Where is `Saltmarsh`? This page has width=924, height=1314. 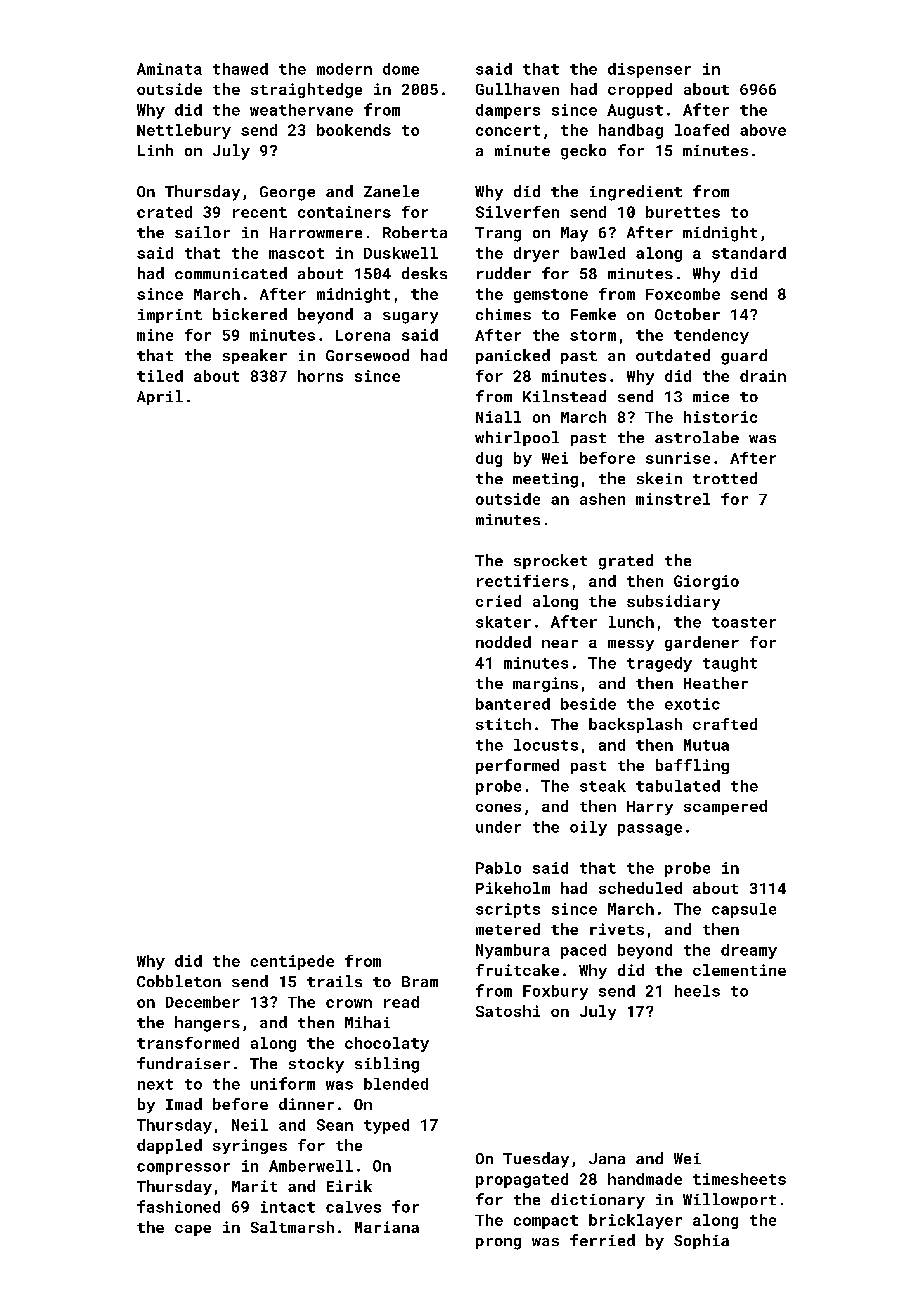 Saltmarsh is located at coordinates (292, 1227).
